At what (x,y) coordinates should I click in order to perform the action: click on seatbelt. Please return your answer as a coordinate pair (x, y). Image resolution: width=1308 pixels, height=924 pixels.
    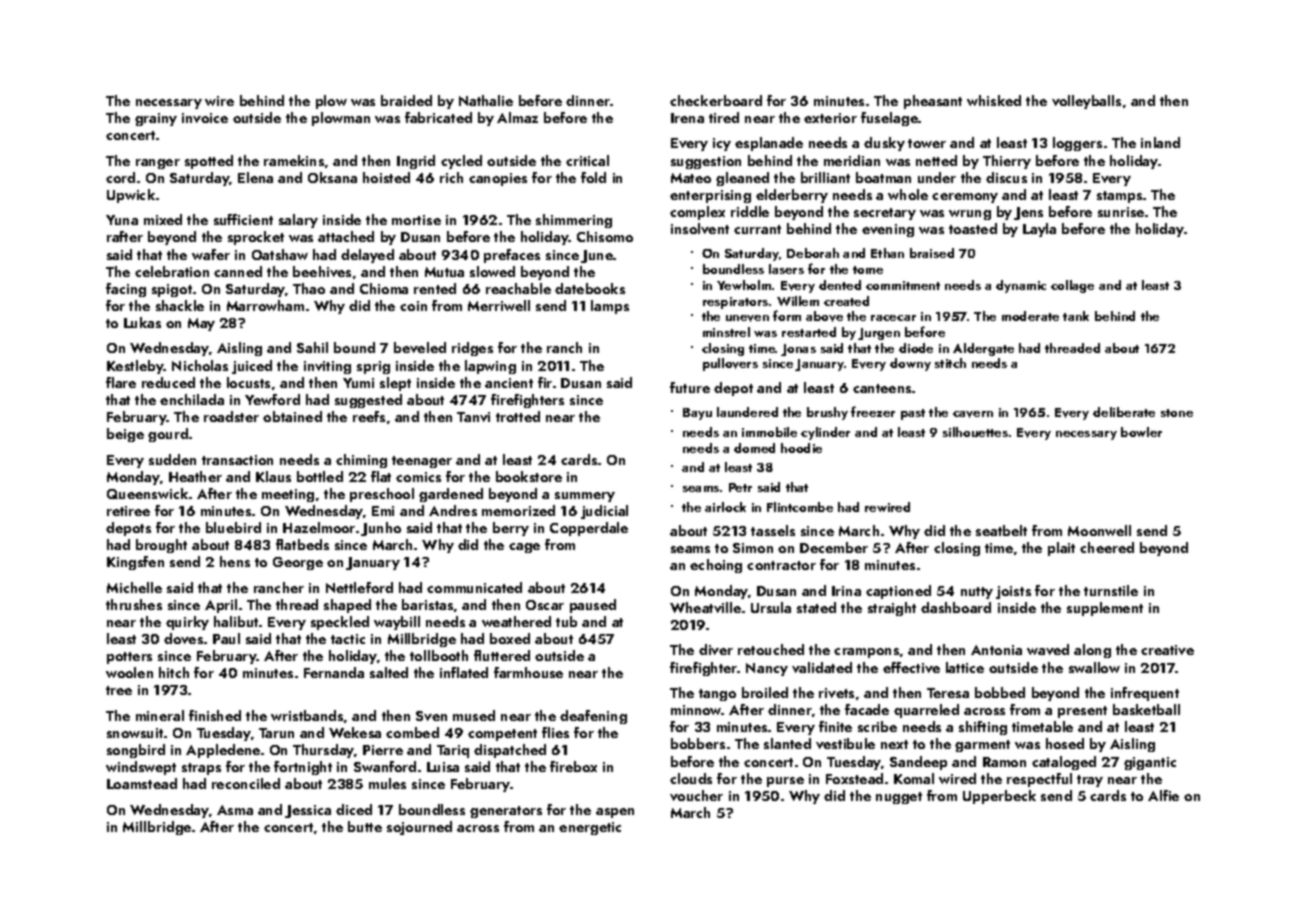
    Looking at the image, I should click on (1001, 530).
